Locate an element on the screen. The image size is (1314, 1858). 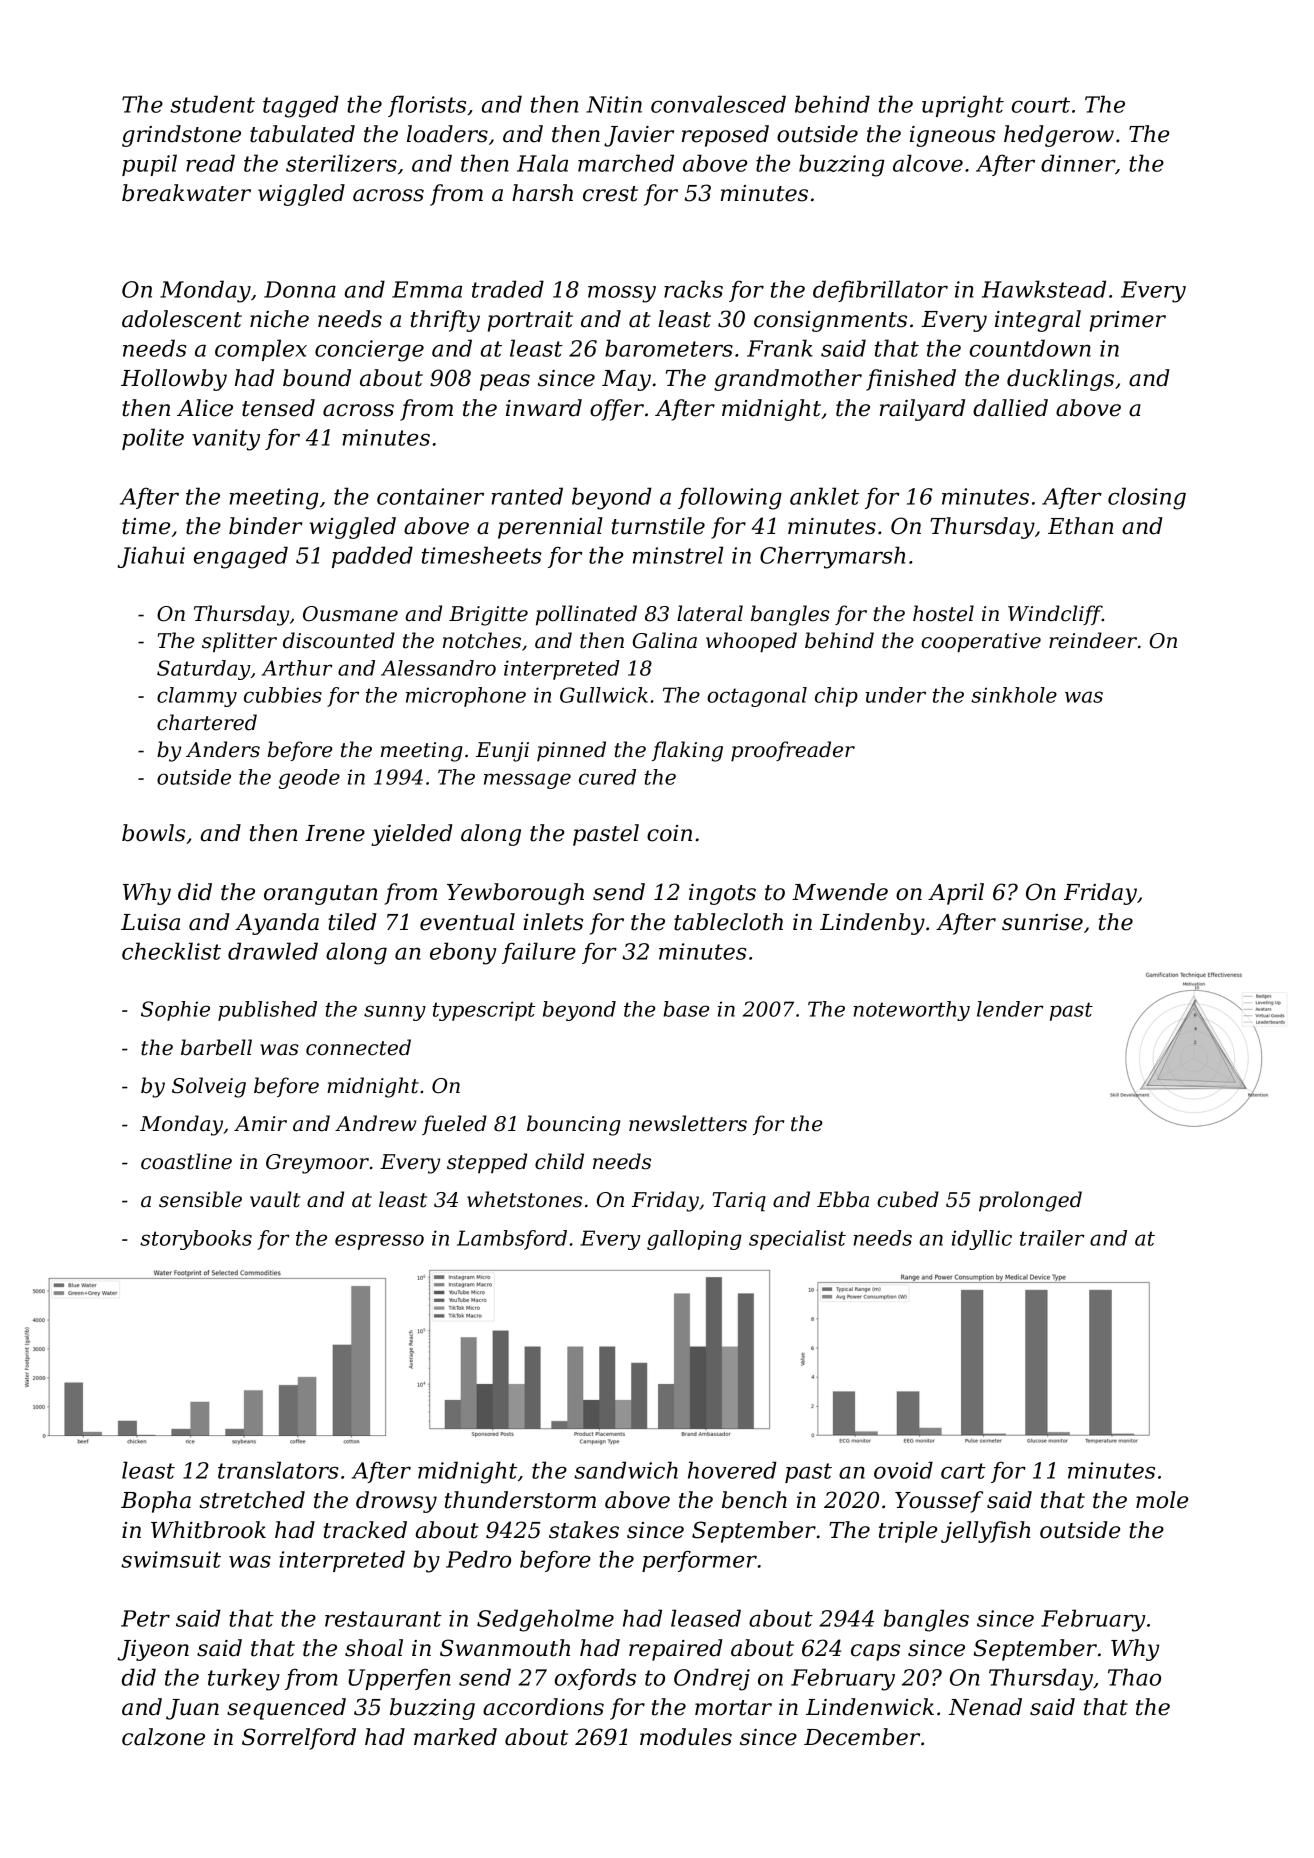
Jiyeon is located at coordinates (153, 1650).
